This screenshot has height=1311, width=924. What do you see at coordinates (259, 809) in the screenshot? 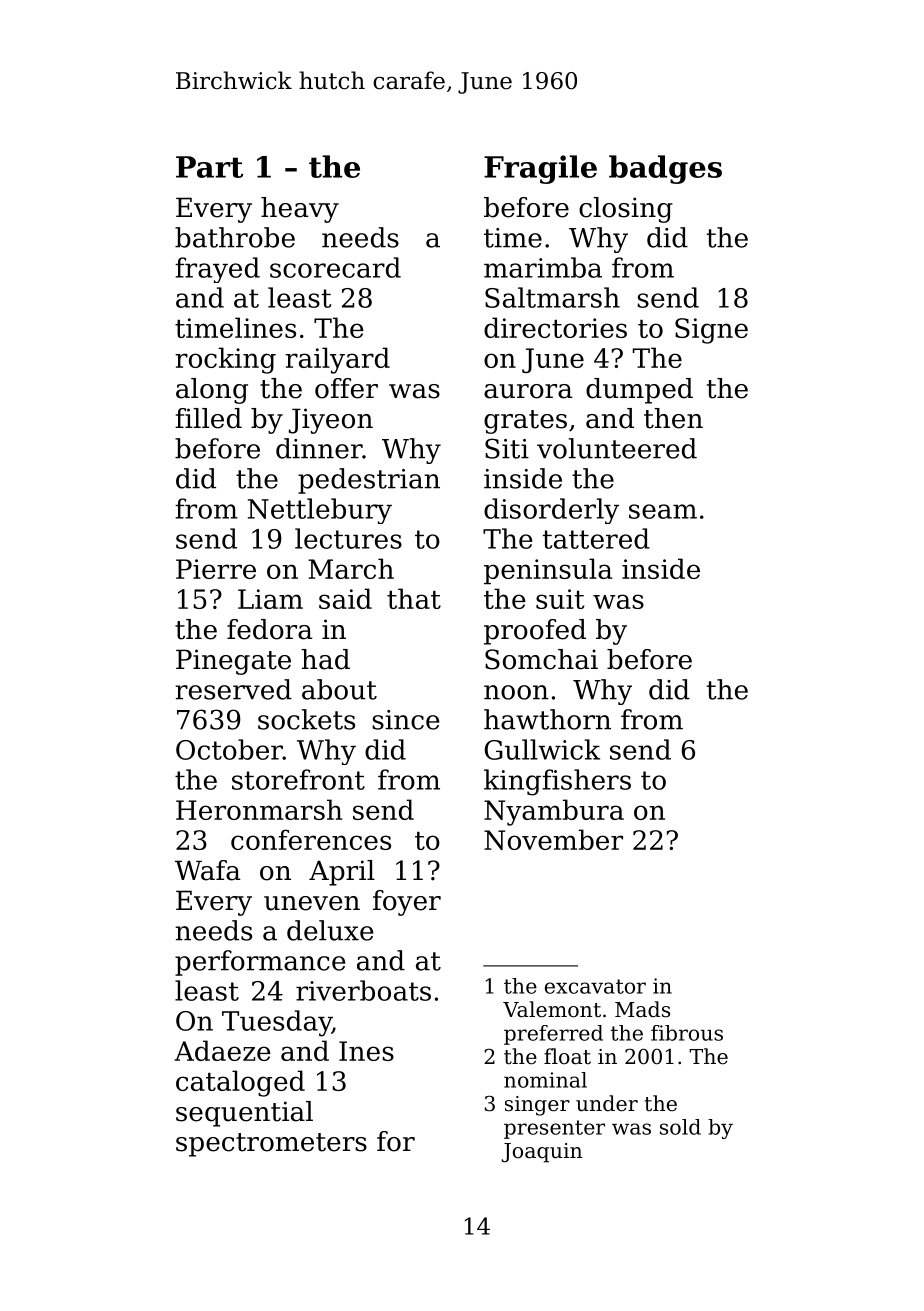
I see `Heronmarsh` at bounding box center [259, 809].
